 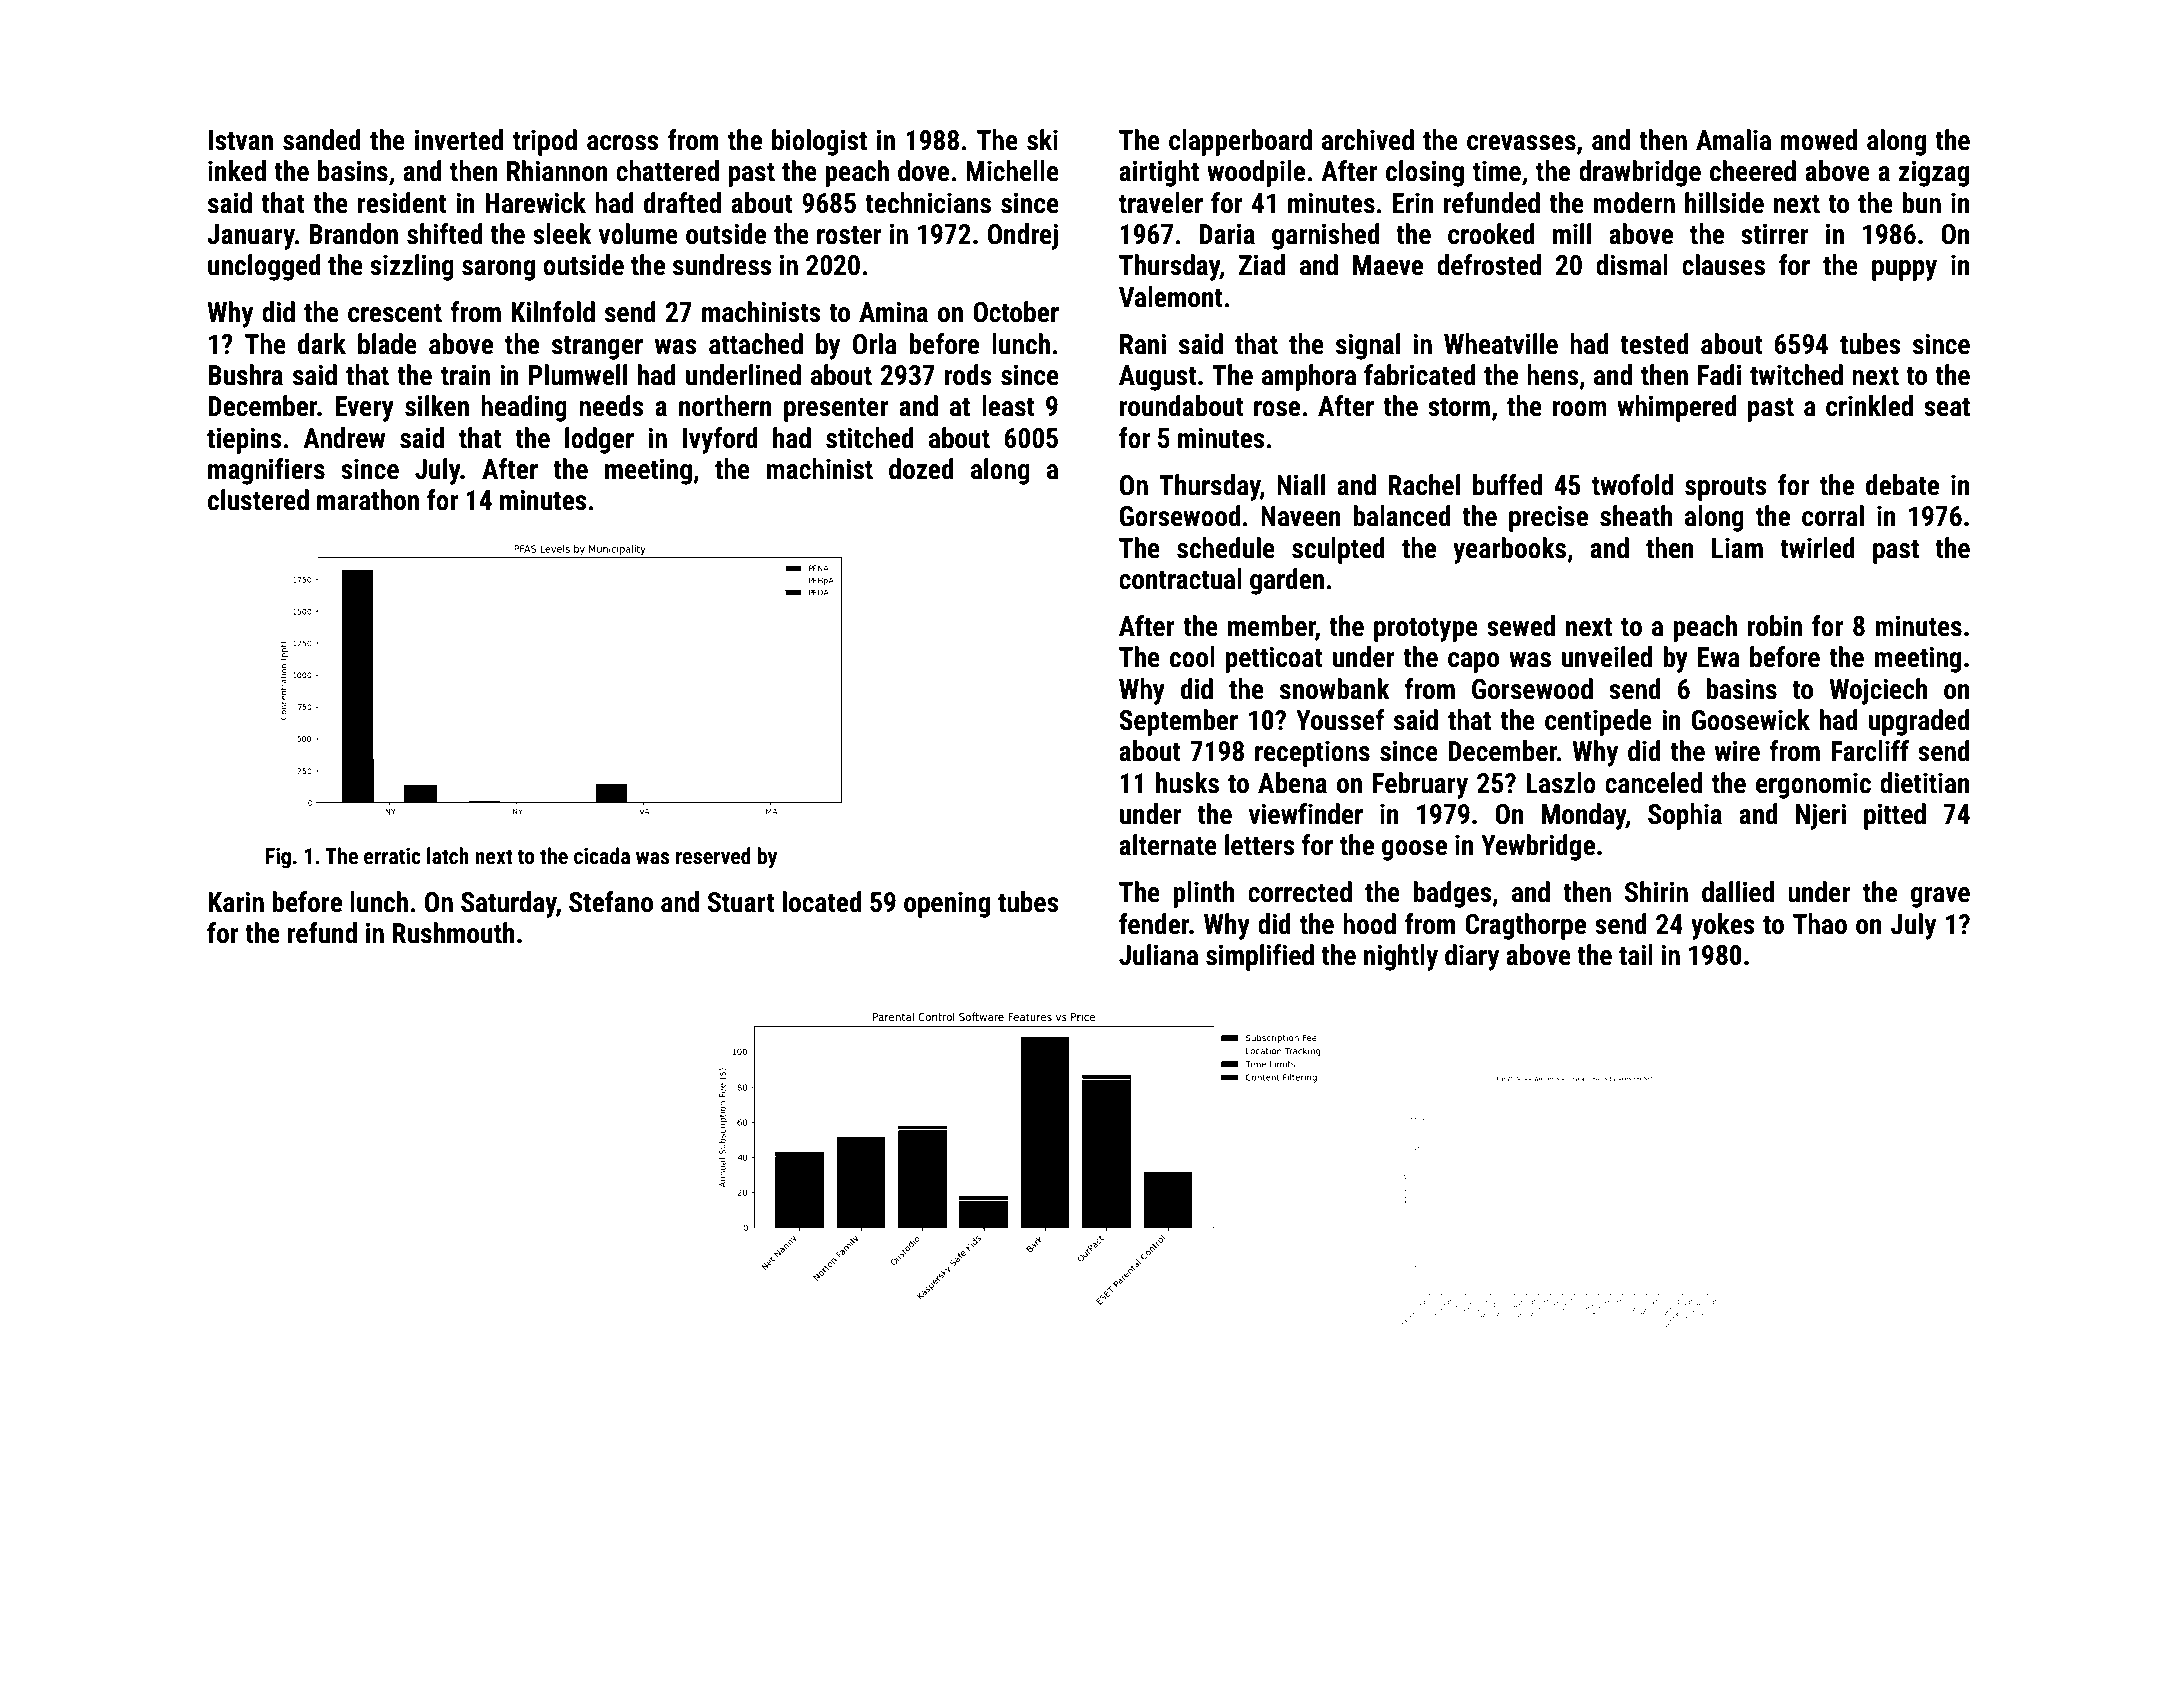 I want to click on clustered, so click(x=258, y=500).
